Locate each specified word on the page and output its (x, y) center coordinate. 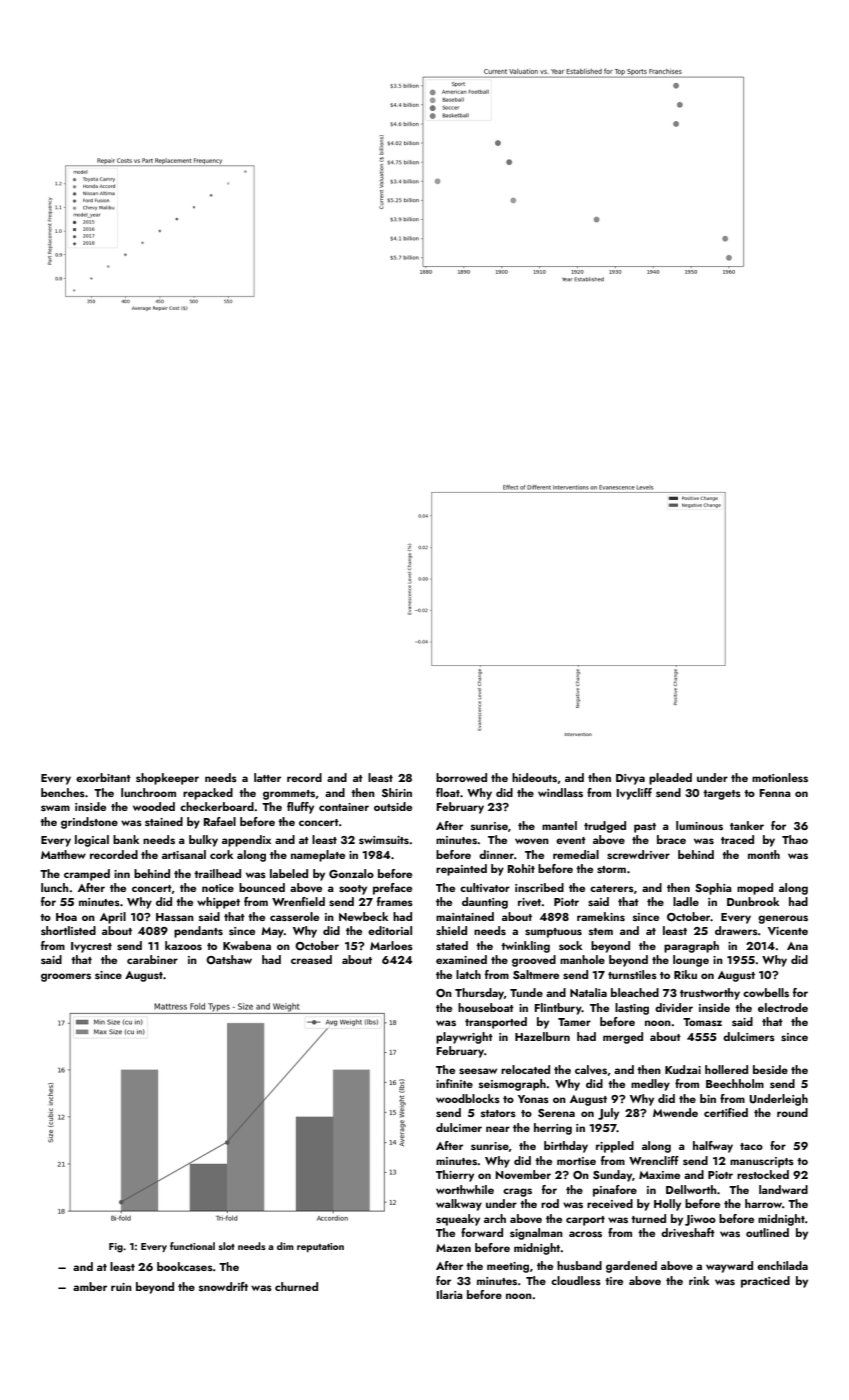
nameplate (318, 856)
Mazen (453, 1248)
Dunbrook (753, 901)
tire (614, 1281)
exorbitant (103, 777)
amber (90, 1286)
